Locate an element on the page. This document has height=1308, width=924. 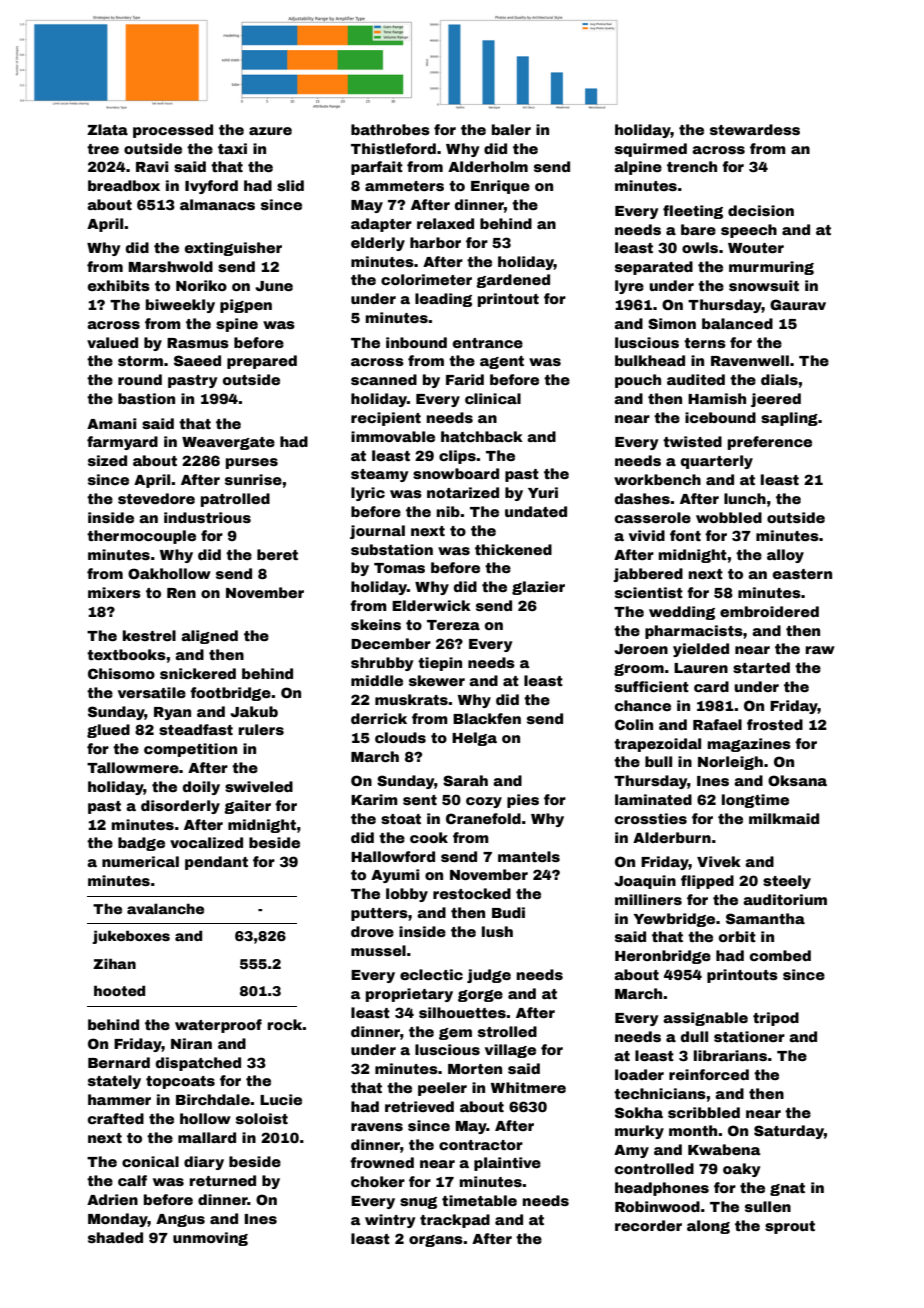
mussel is located at coordinates (378, 950).
